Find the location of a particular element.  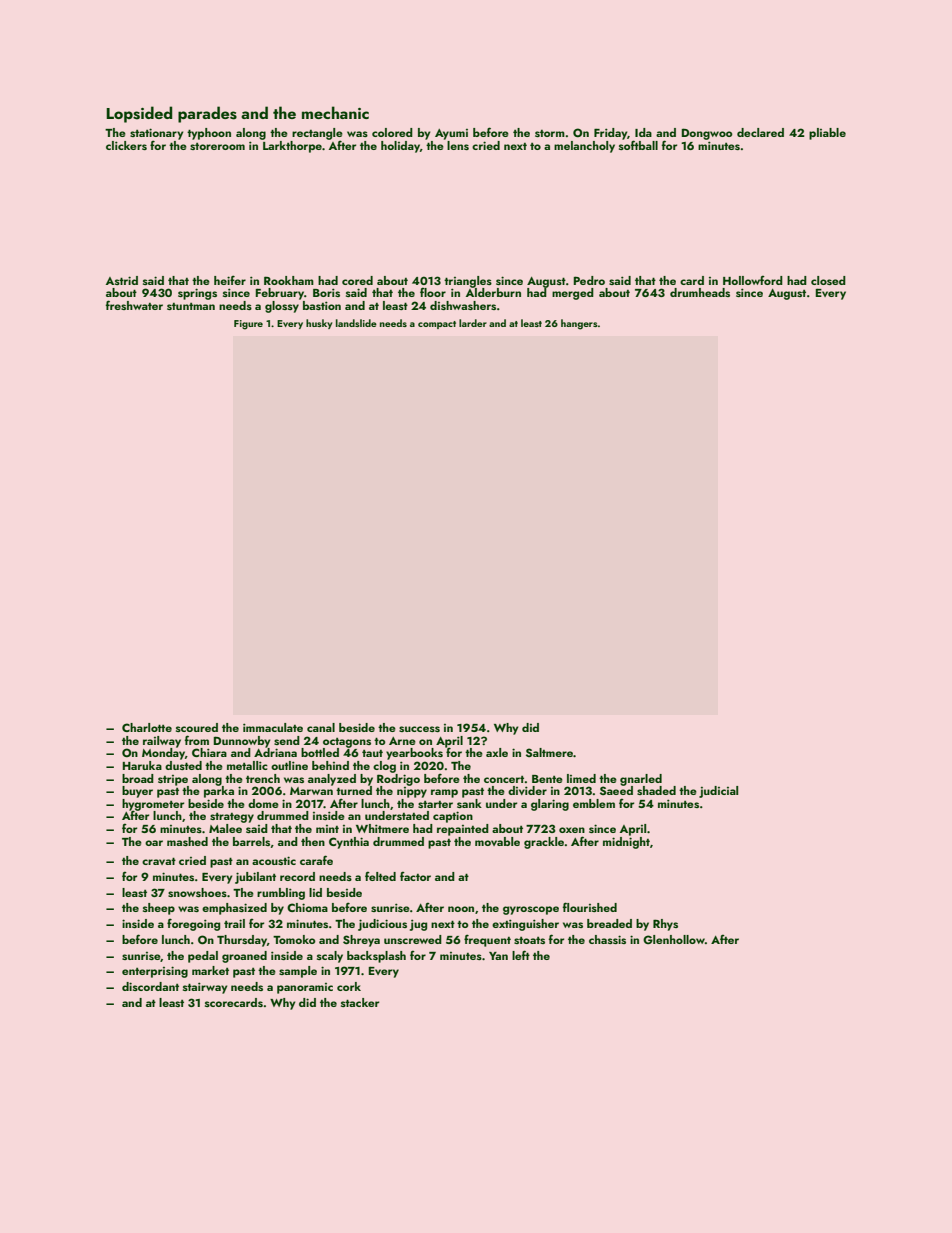

Arne is located at coordinates (402, 741).
